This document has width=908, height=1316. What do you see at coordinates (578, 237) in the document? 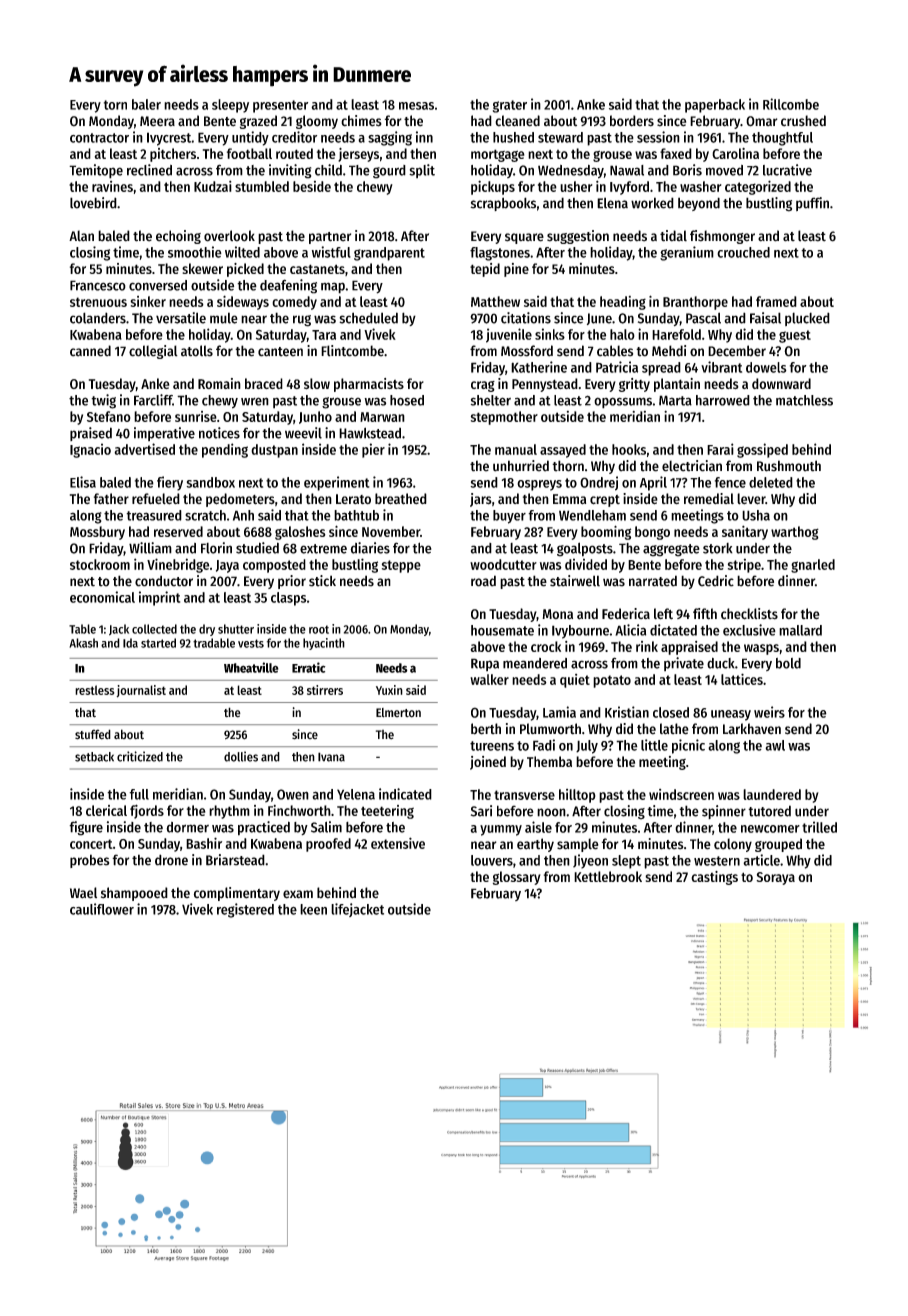
I see `suggestion` at bounding box center [578, 237].
